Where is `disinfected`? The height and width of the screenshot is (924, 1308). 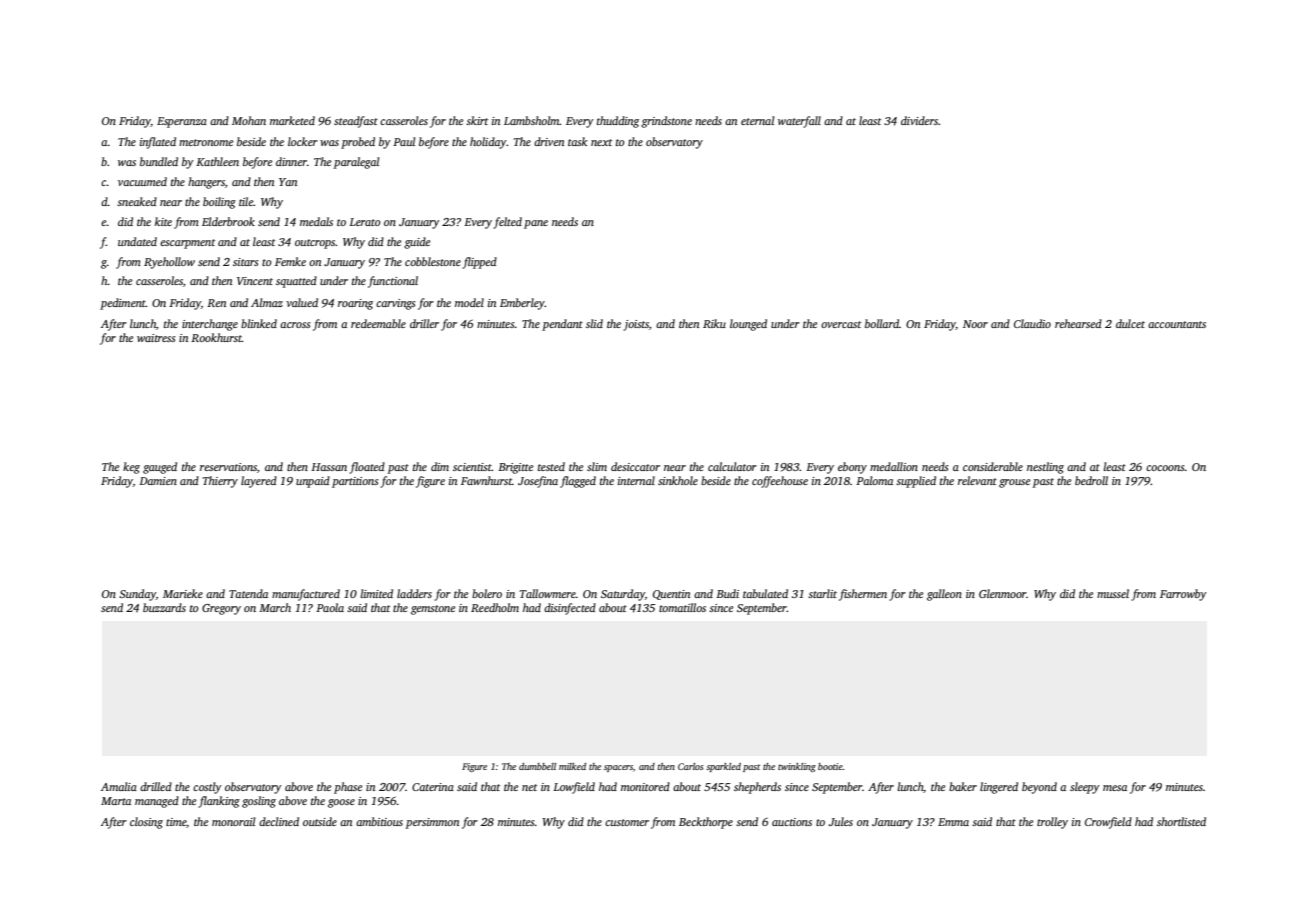 disinfected is located at coordinates (570, 609).
